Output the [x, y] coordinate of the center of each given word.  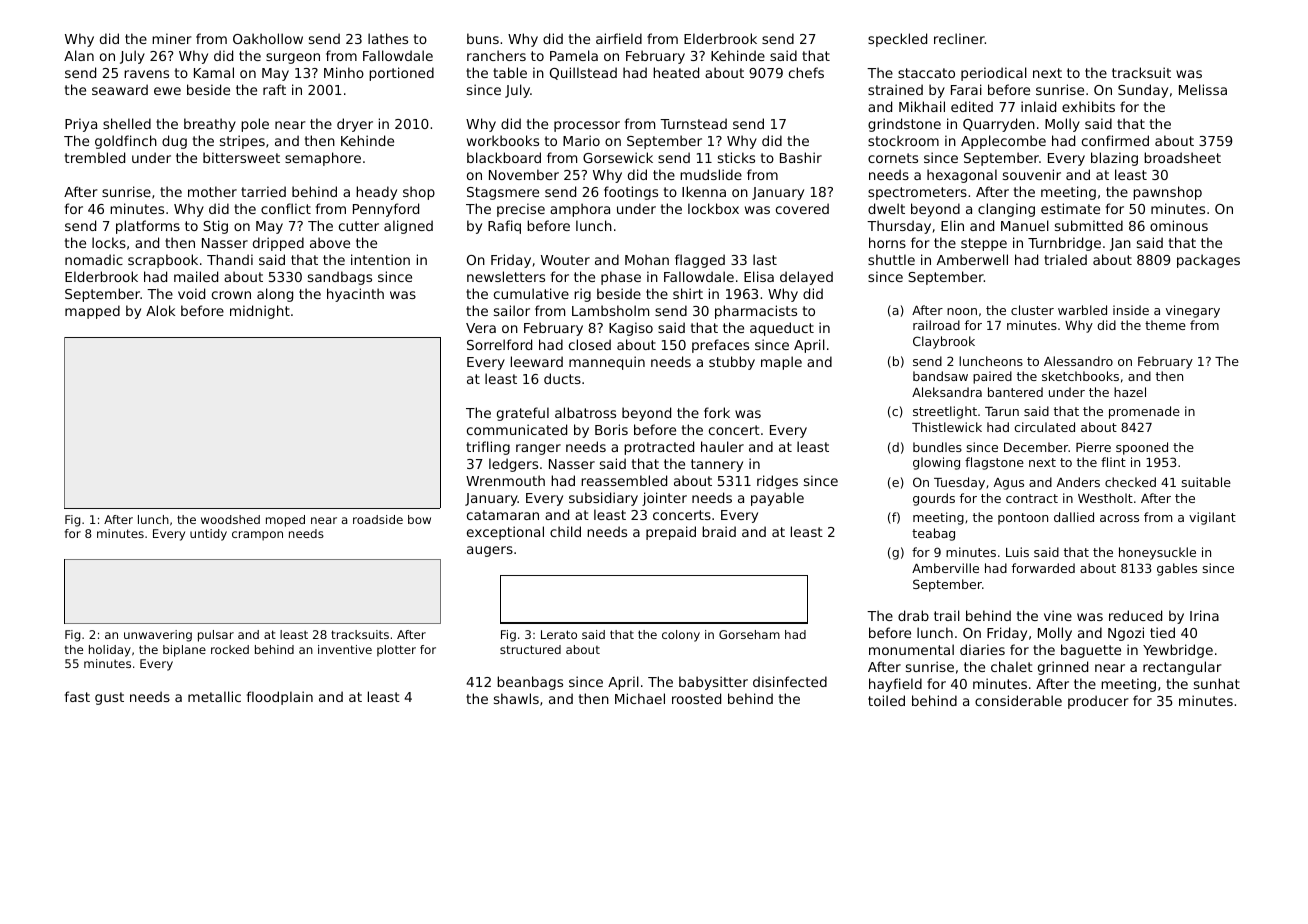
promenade [1144, 412]
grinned [1063, 668]
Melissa [1203, 89]
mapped [92, 312]
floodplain [280, 698]
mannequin [607, 363]
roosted [696, 698]
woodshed [230, 519]
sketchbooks [1080, 376]
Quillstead [583, 73]
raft [274, 89]
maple [781, 363]
